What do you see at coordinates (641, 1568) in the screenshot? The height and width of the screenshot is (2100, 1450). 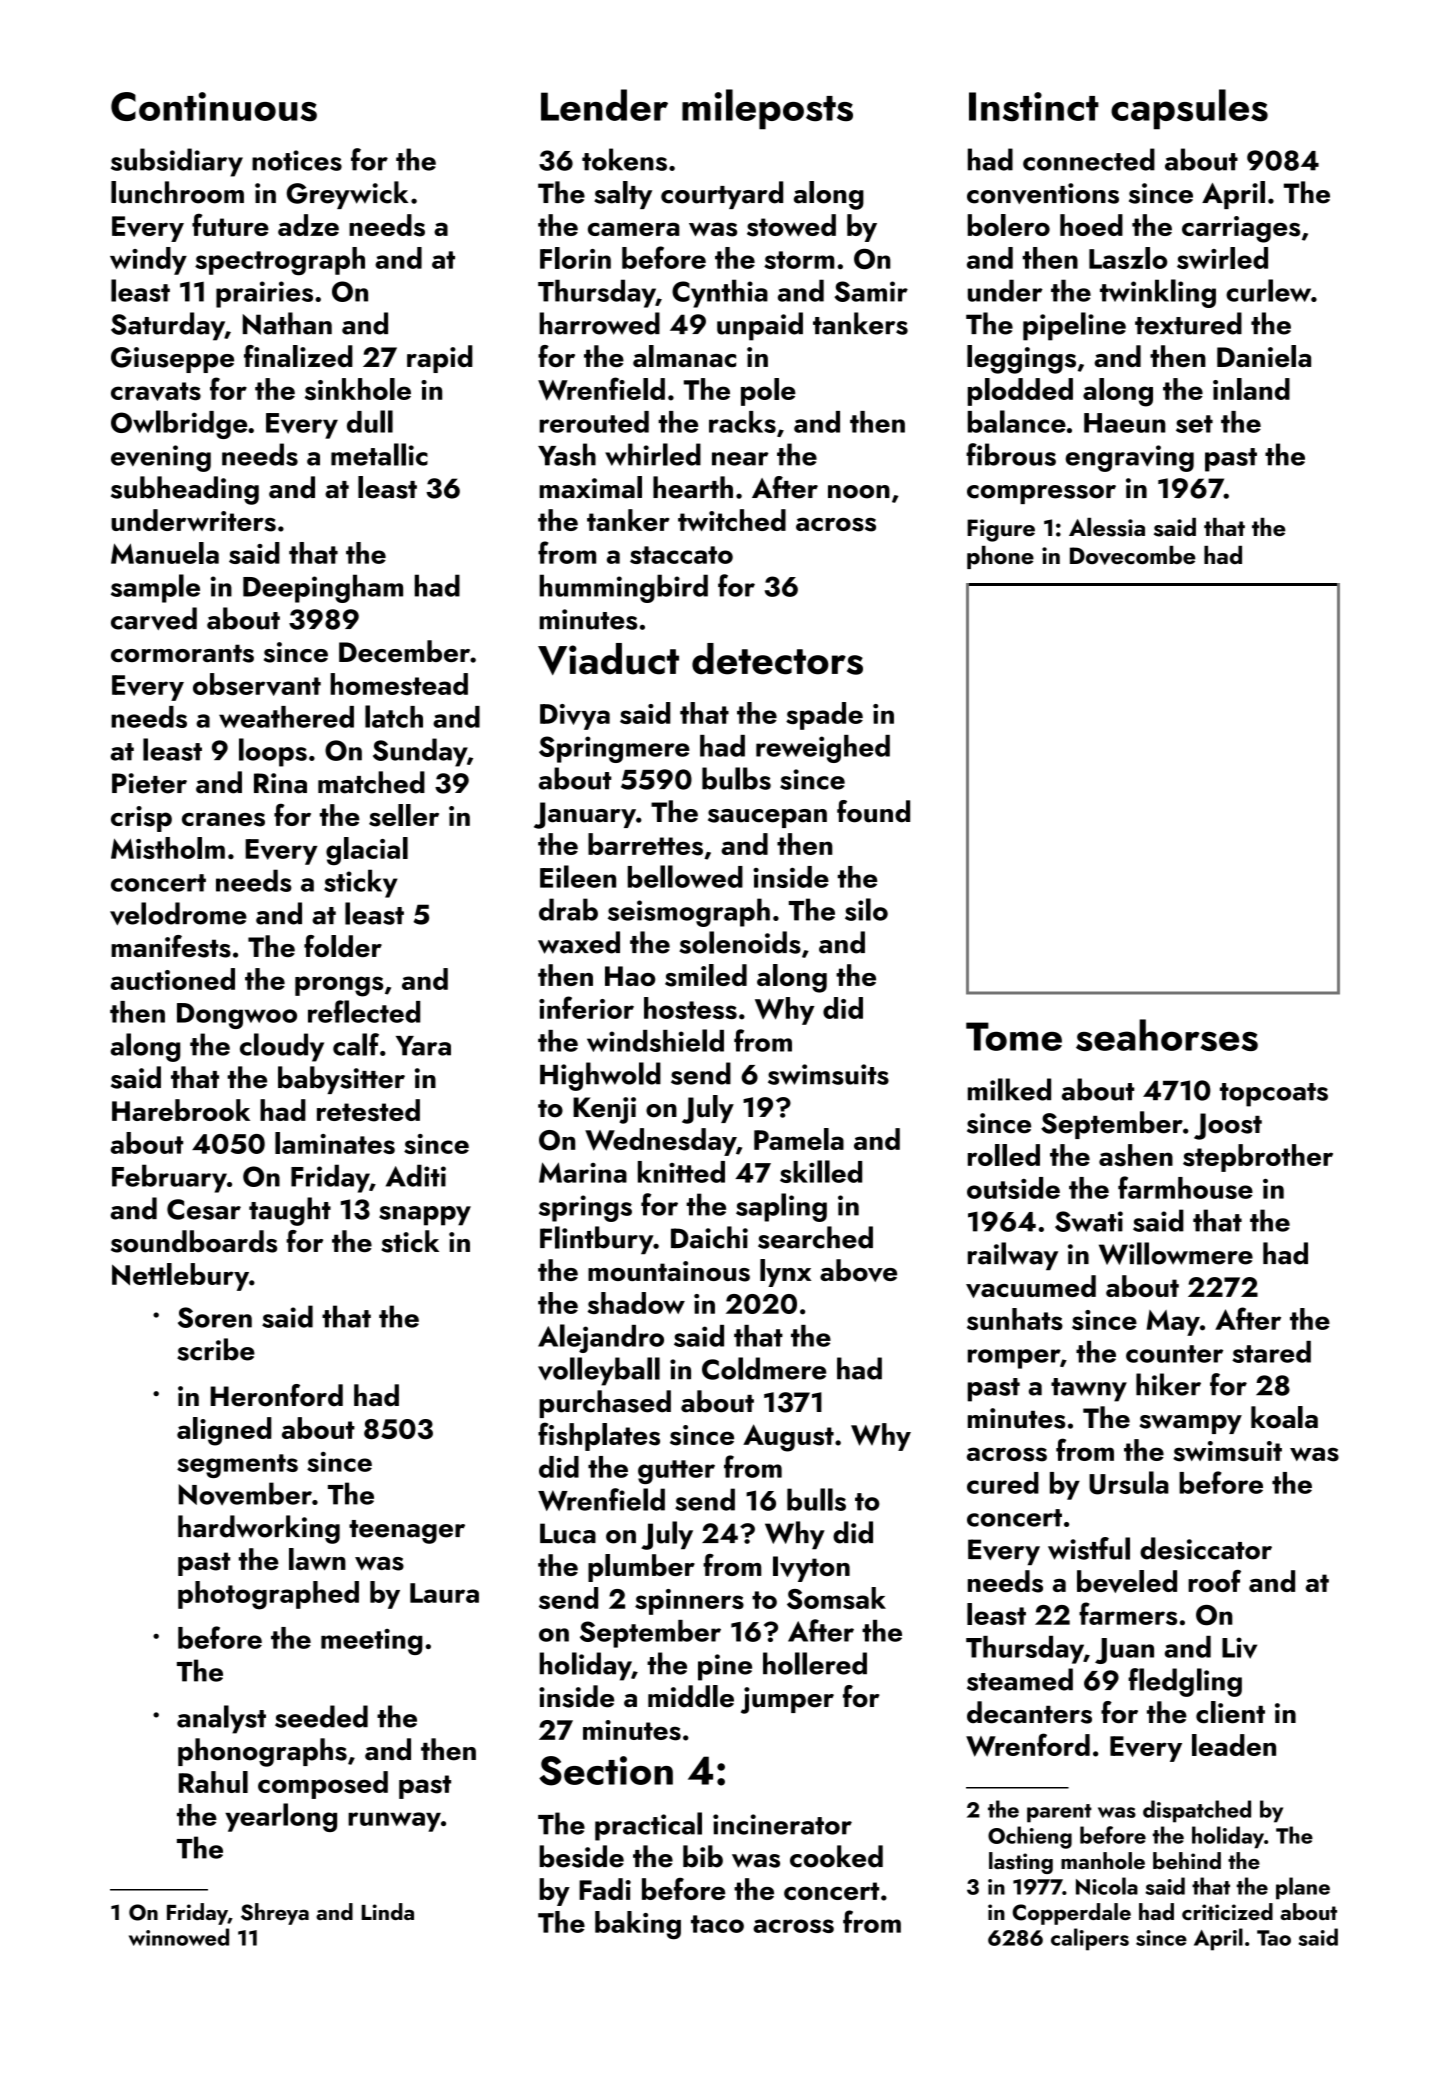 I see `plumber` at bounding box center [641, 1568].
